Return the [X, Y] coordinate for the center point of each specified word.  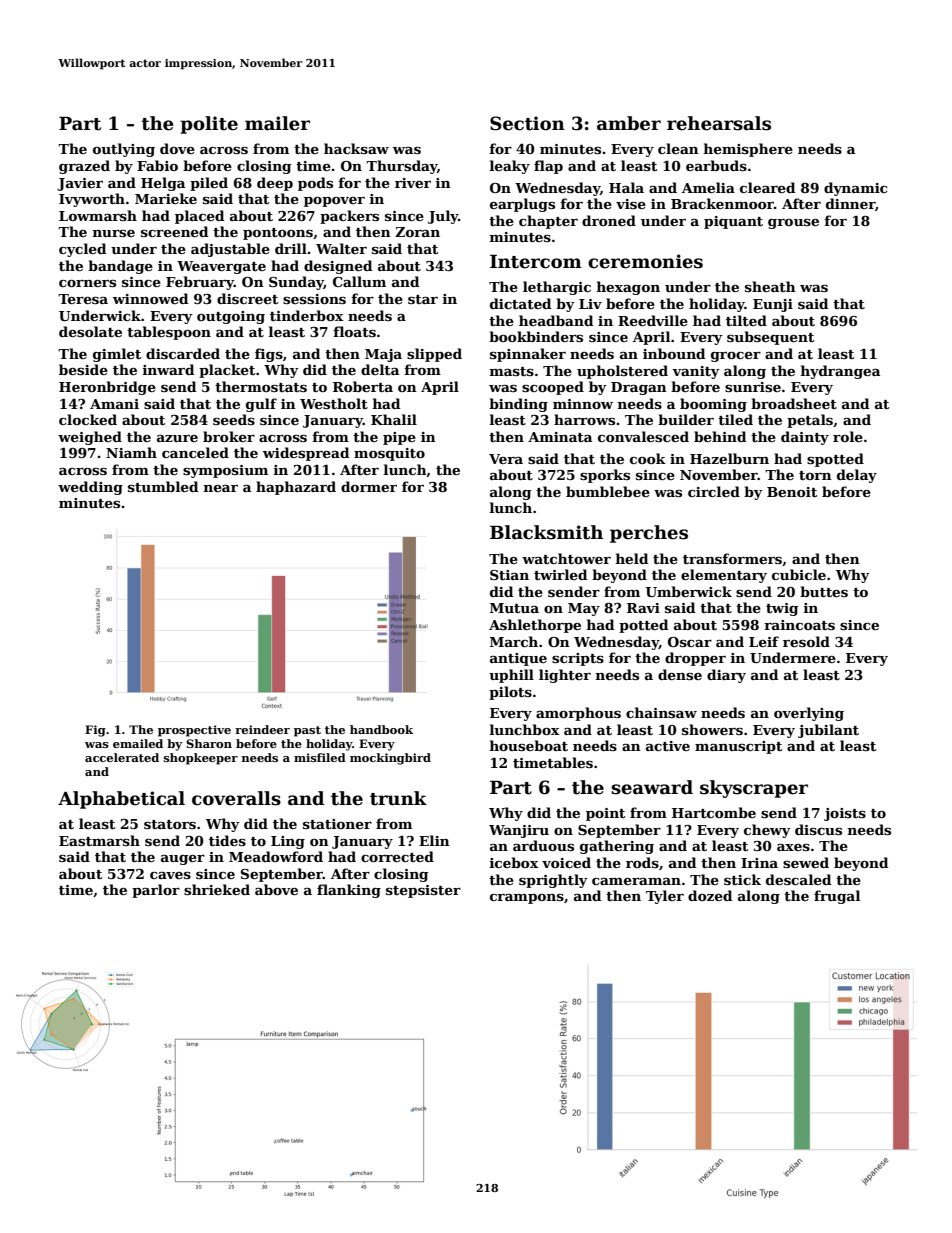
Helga [163, 184]
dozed [710, 895]
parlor [156, 891]
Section [527, 123]
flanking [349, 891]
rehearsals [719, 123]
